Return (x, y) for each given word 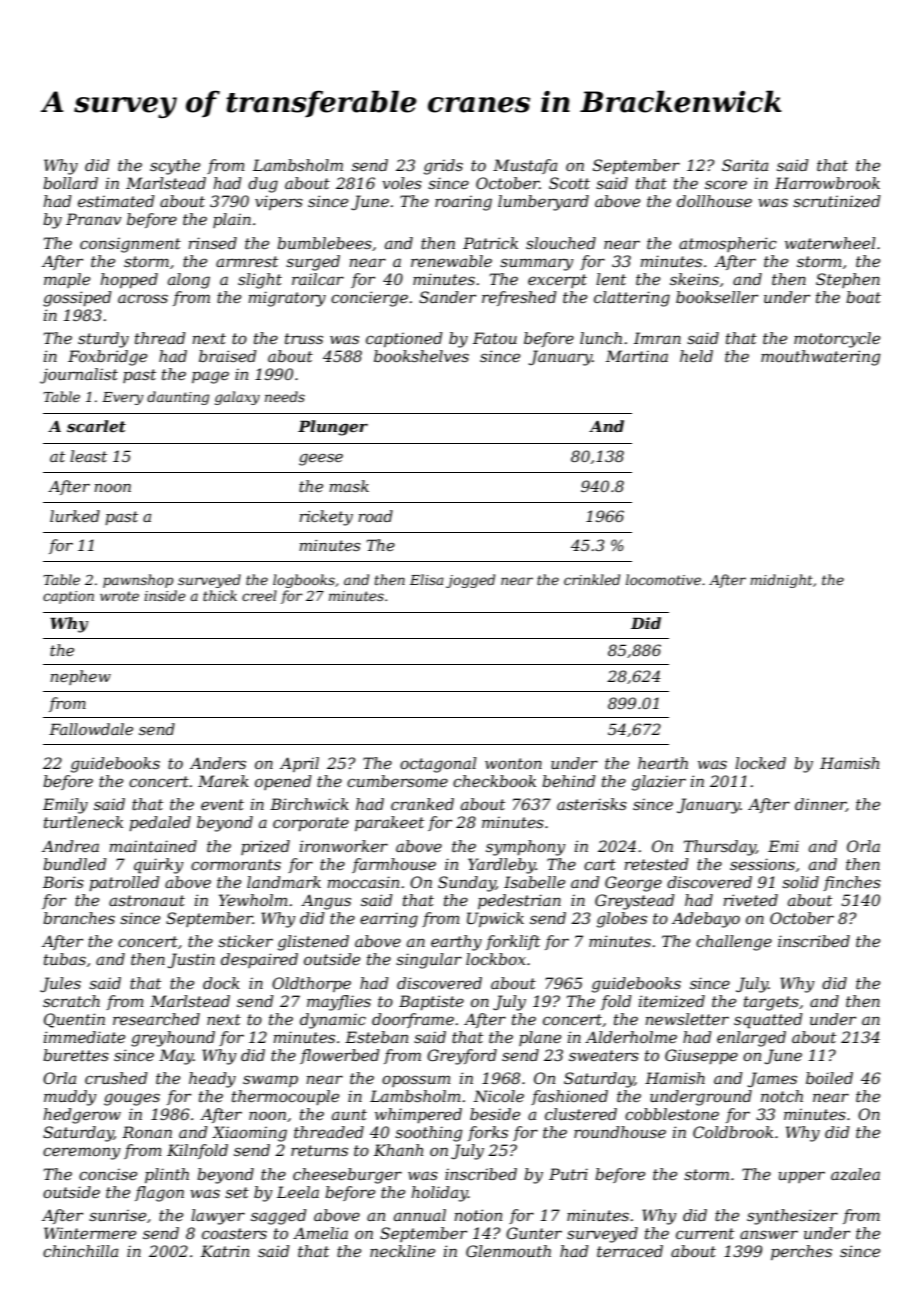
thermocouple (285, 1097)
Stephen (848, 280)
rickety (326, 518)
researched (156, 1019)
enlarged (751, 1039)
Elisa (427, 579)
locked (760, 763)
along (189, 281)
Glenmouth (508, 1251)
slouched (561, 243)
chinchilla (80, 1251)
